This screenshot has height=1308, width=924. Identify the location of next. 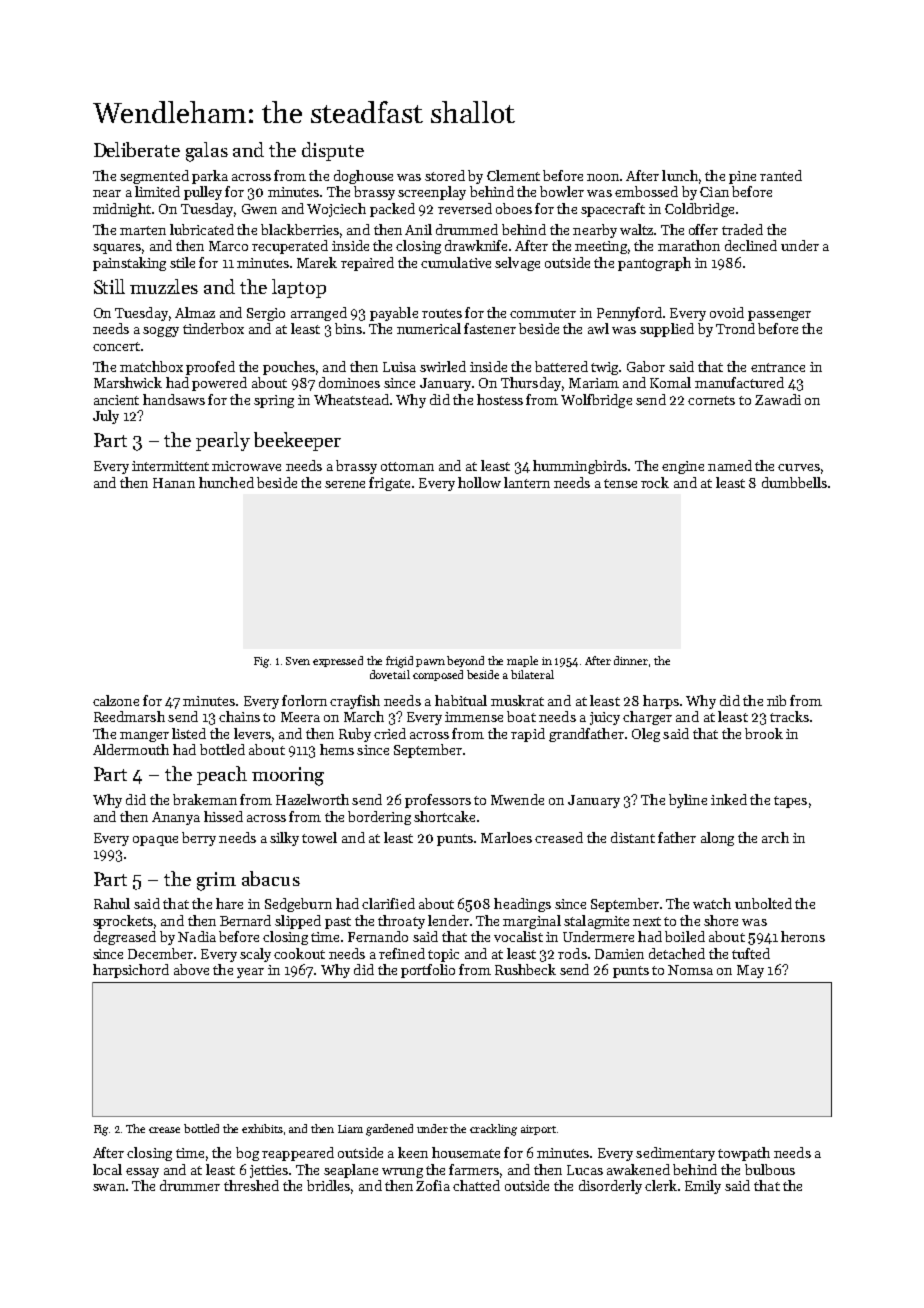
(647, 921).
